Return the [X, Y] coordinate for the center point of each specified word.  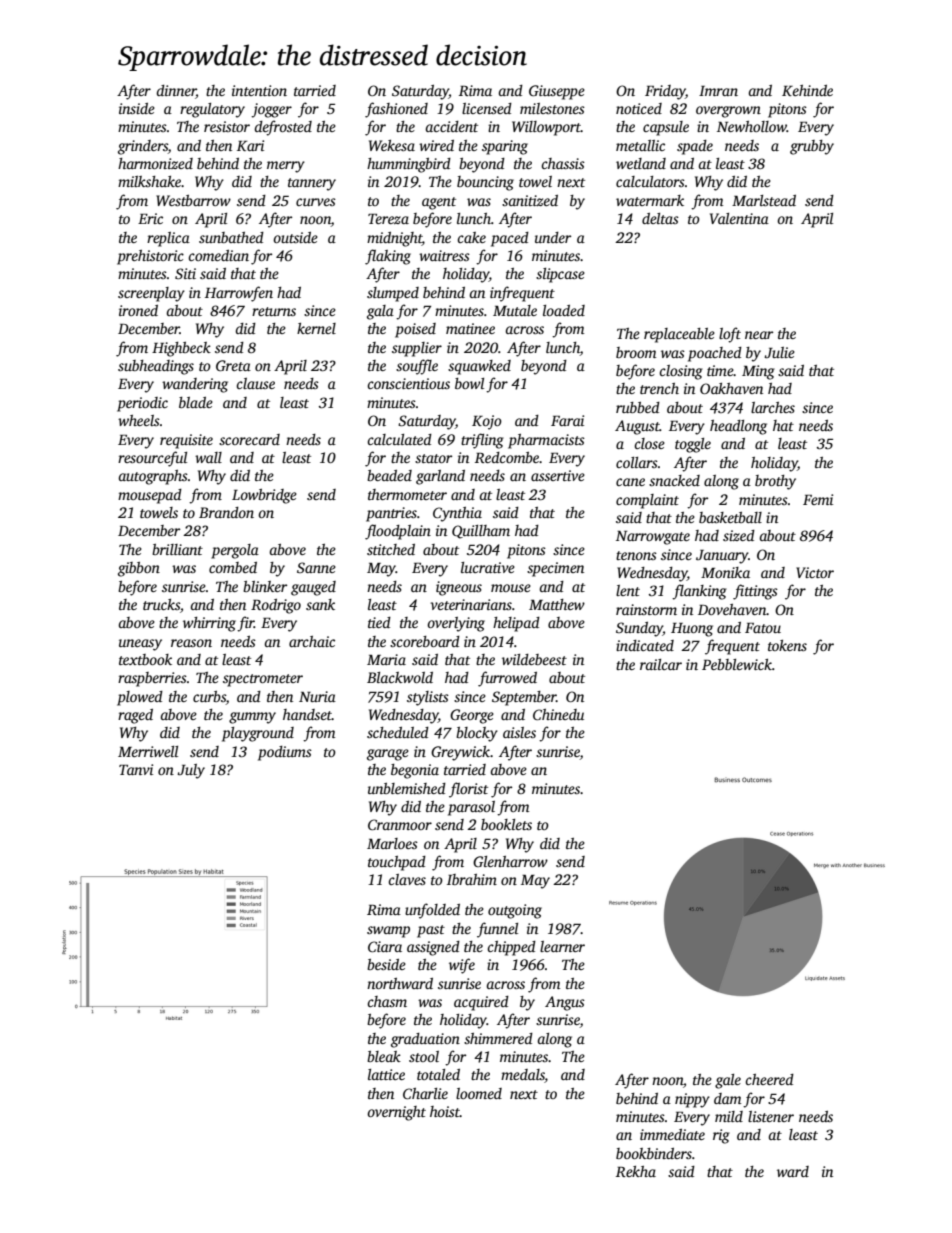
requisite [186, 441]
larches [773, 407]
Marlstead [764, 200]
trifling [482, 441]
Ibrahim [472, 879]
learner [562, 946]
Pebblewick [737, 664]
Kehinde [807, 90]
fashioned [396, 110]
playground [258, 734]
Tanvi [136, 769]
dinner [176, 90]
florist [468, 790]
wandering [195, 385]
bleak [384, 1056]
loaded [564, 310]
